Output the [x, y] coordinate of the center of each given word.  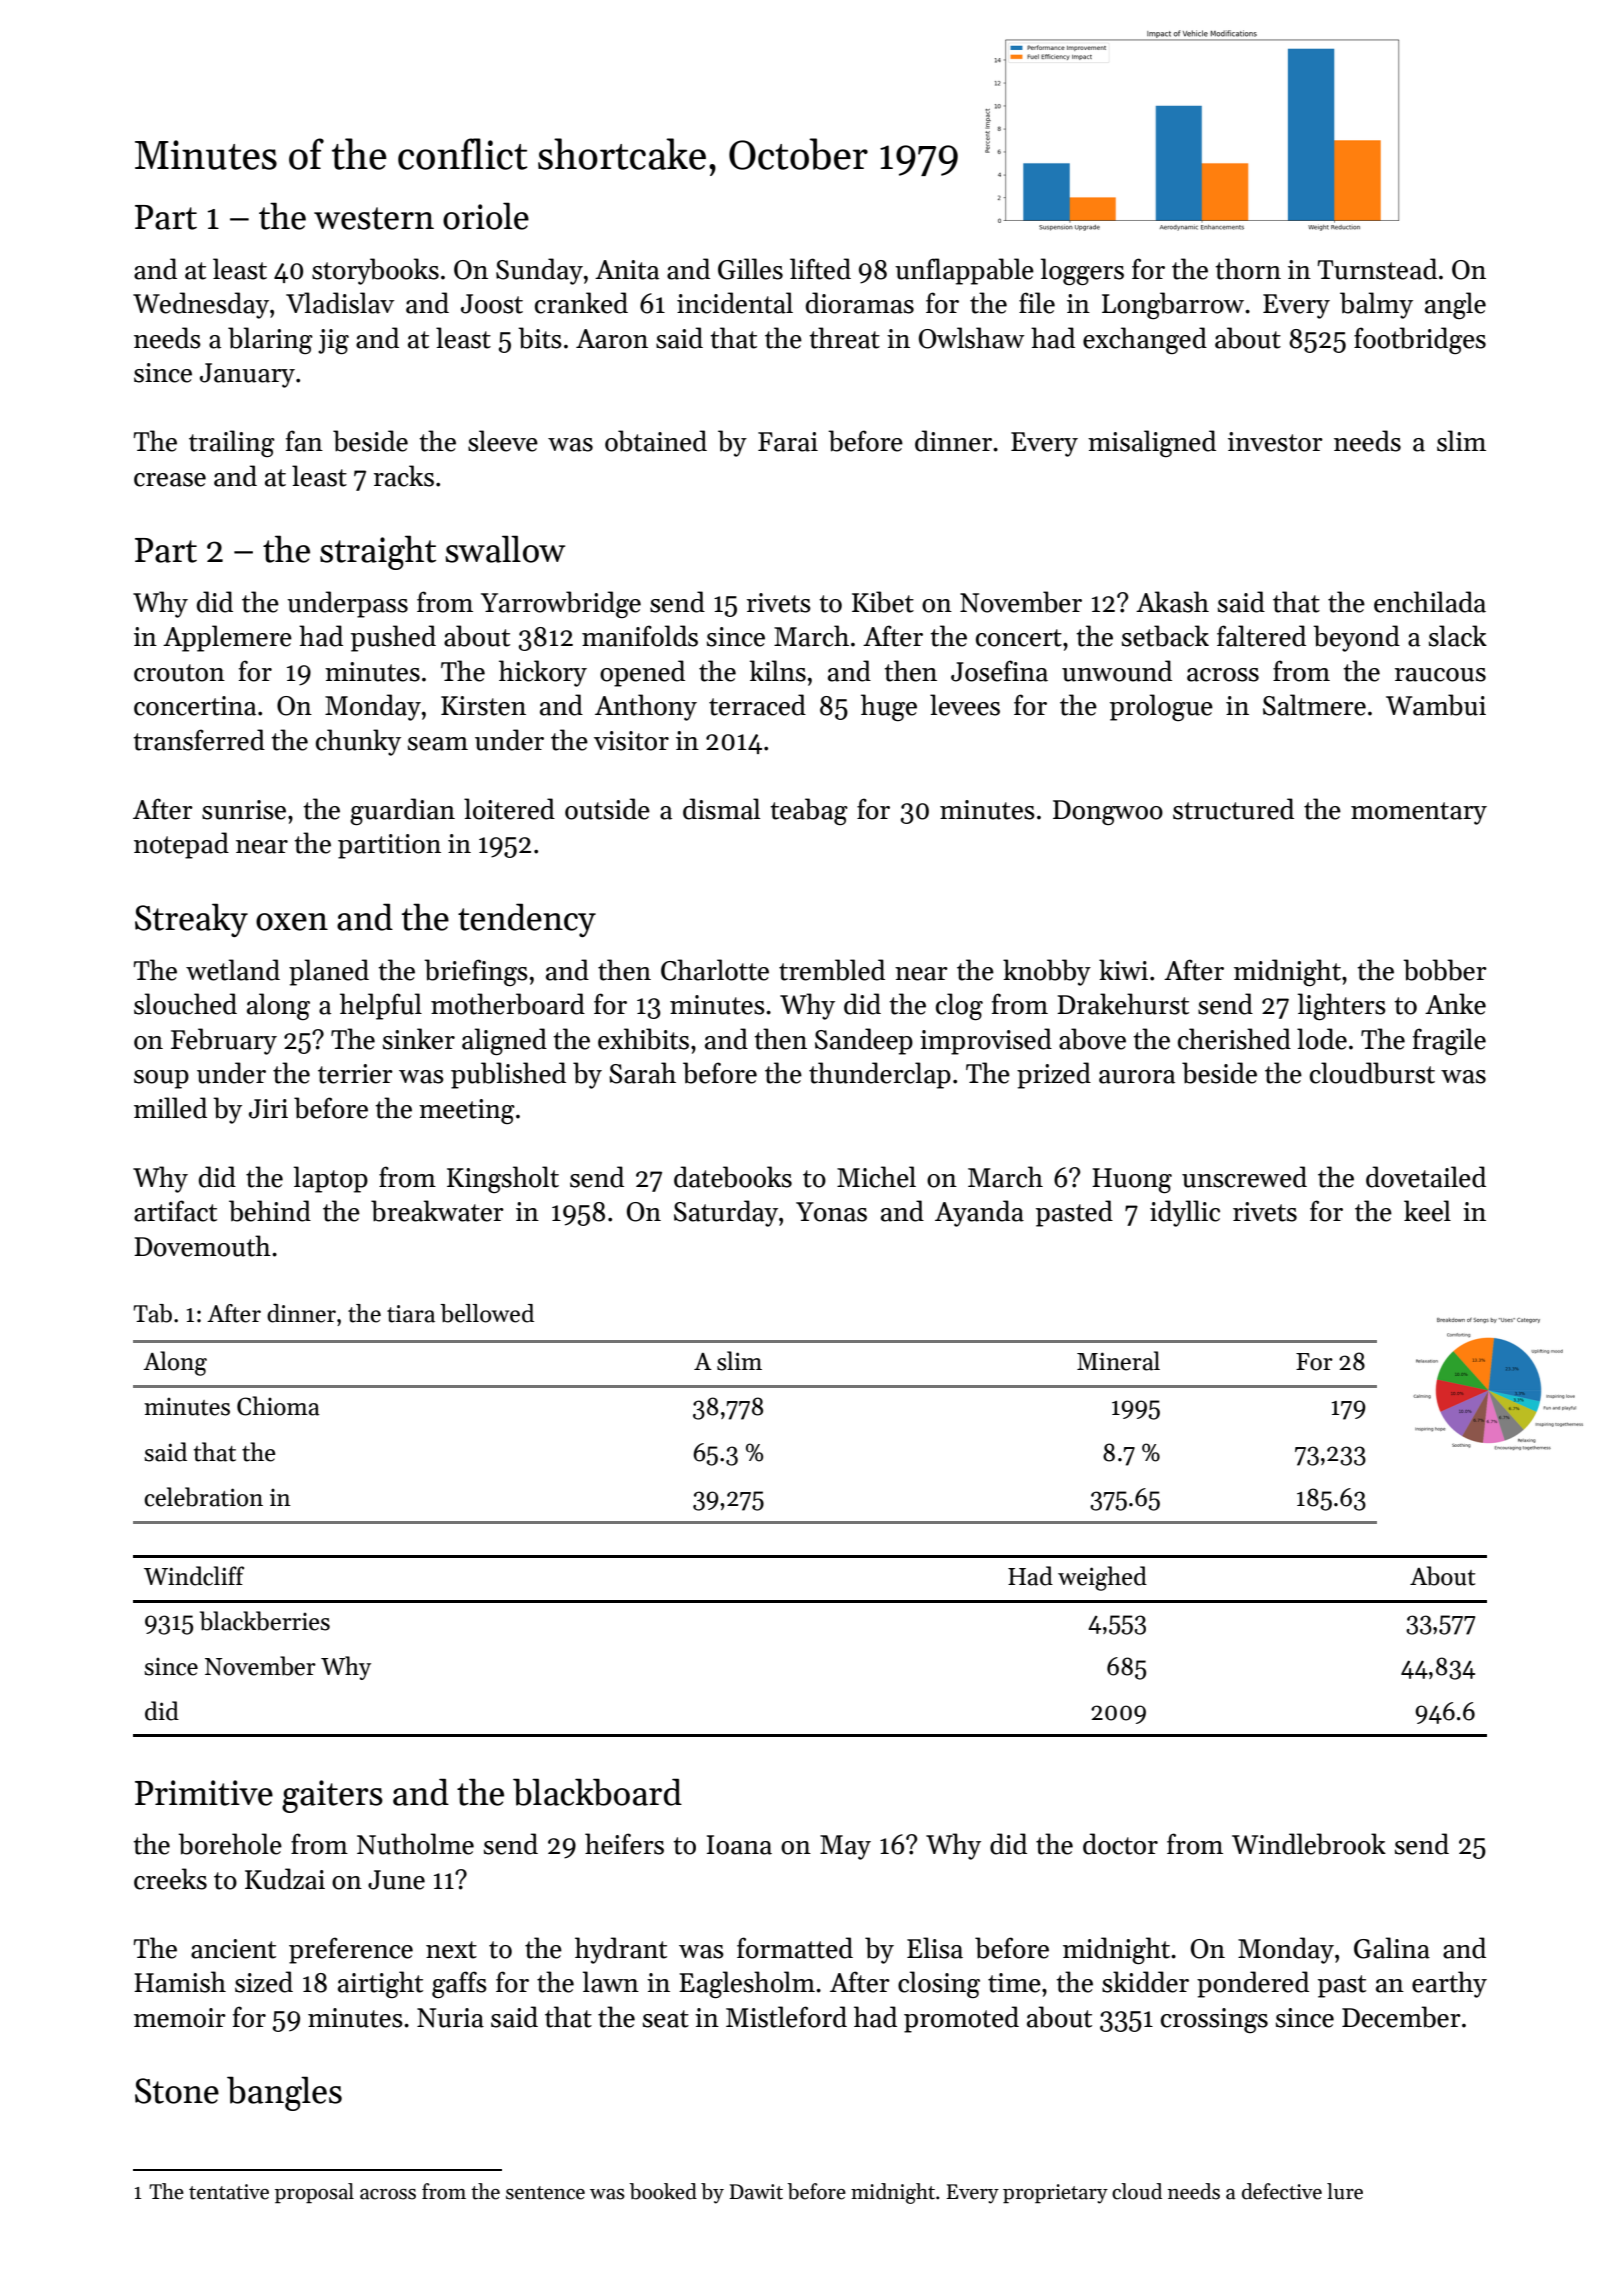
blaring [270, 340]
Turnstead [1377, 269]
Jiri [268, 1109]
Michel [876, 1177]
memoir [180, 2018]
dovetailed [1426, 1177]
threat [844, 338]
